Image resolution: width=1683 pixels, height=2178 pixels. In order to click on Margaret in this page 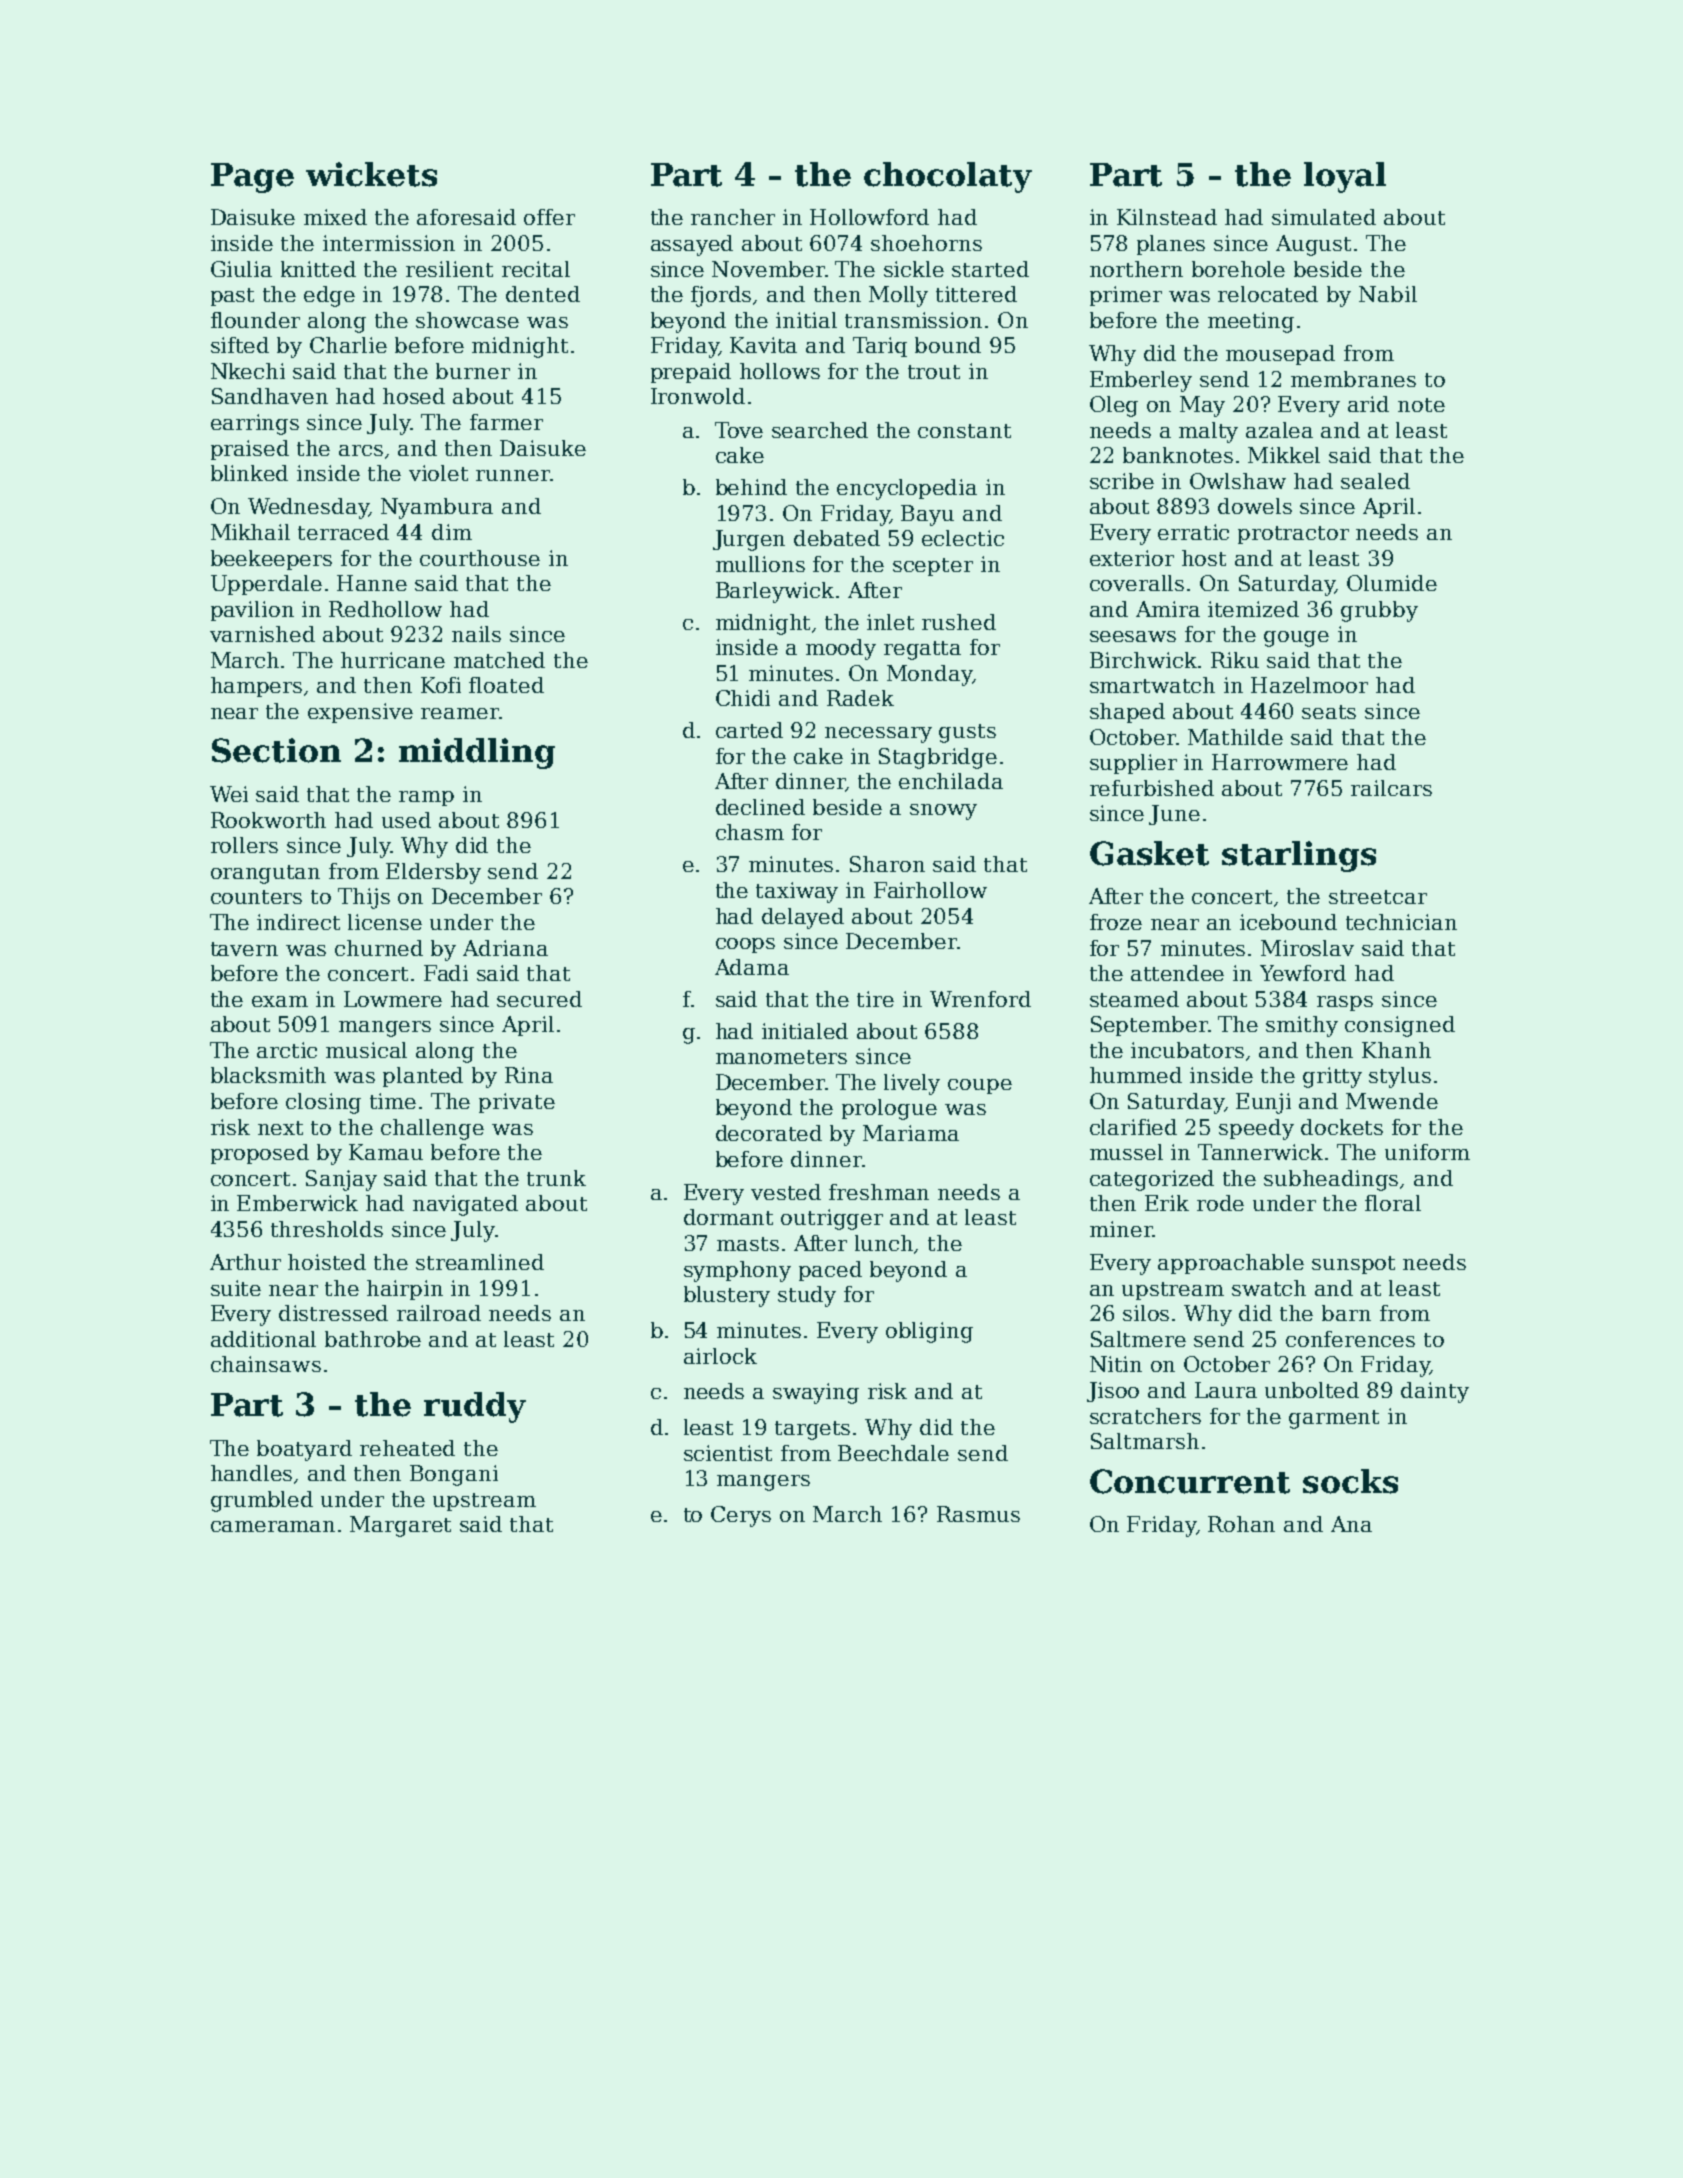, I will do `click(400, 1526)`.
